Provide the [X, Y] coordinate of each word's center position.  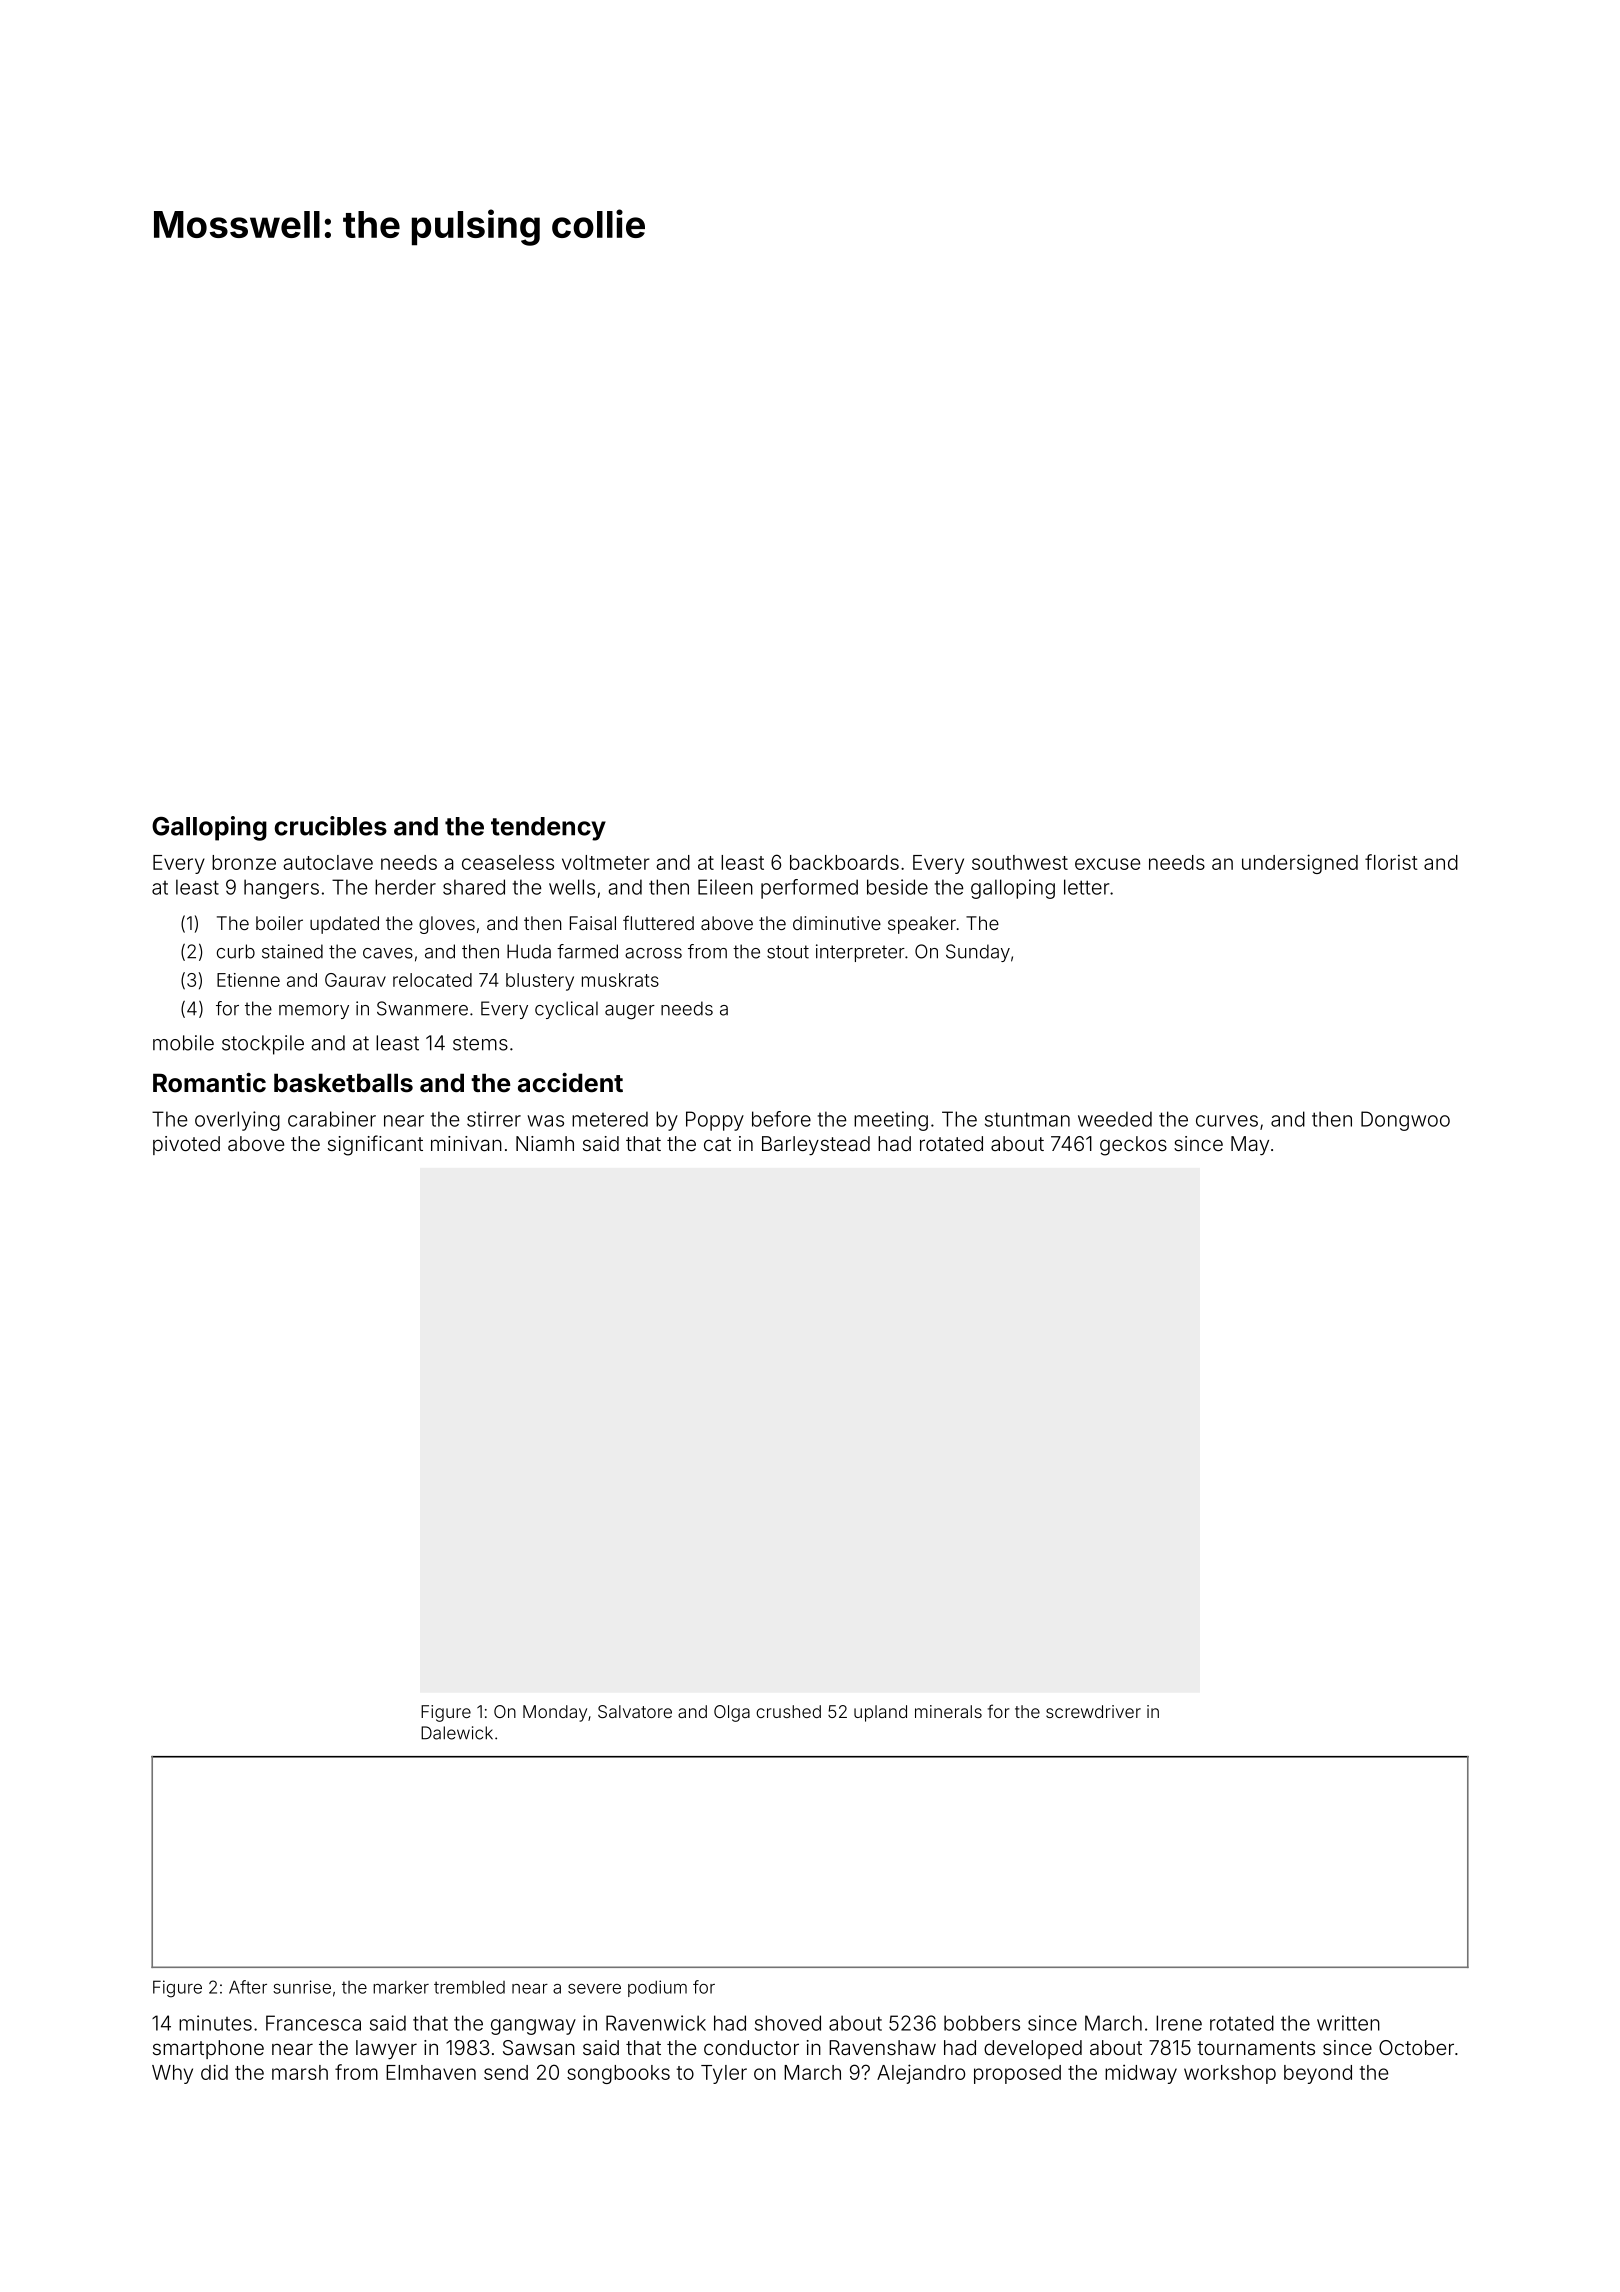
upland [880, 1713]
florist [1391, 862]
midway [1141, 2074]
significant [375, 1145]
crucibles [331, 826]
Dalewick [457, 1733]
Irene [1179, 2023]
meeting [891, 1121]
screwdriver [1093, 1711]
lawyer [386, 2049]
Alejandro [921, 2074]
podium [657, 1988]
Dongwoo [1405, 1121]
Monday [555, 1713]
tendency [548, 829]
